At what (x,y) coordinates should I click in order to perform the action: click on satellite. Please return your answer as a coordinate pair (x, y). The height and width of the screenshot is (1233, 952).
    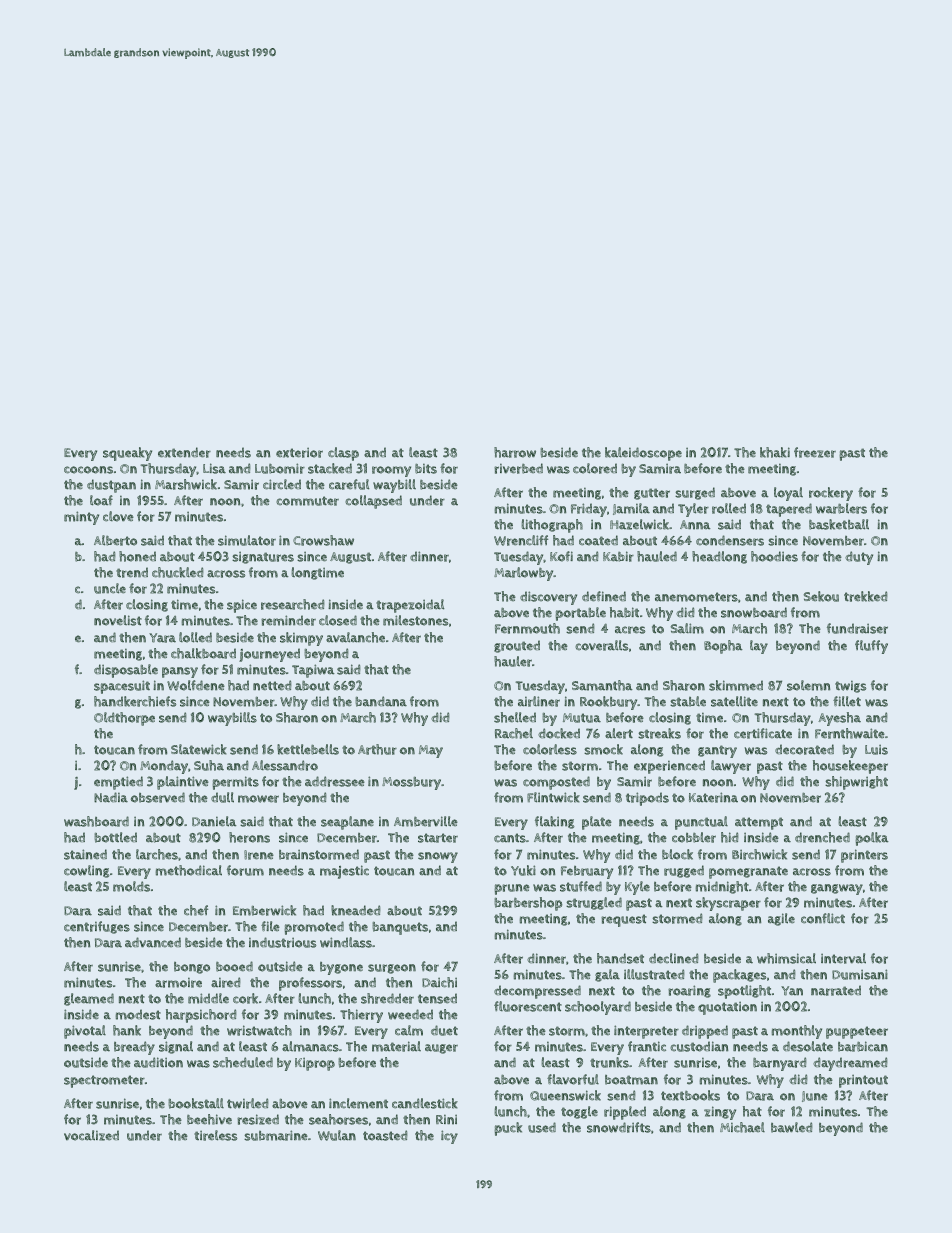
    Looking at the image, I should click on (734, 701).
